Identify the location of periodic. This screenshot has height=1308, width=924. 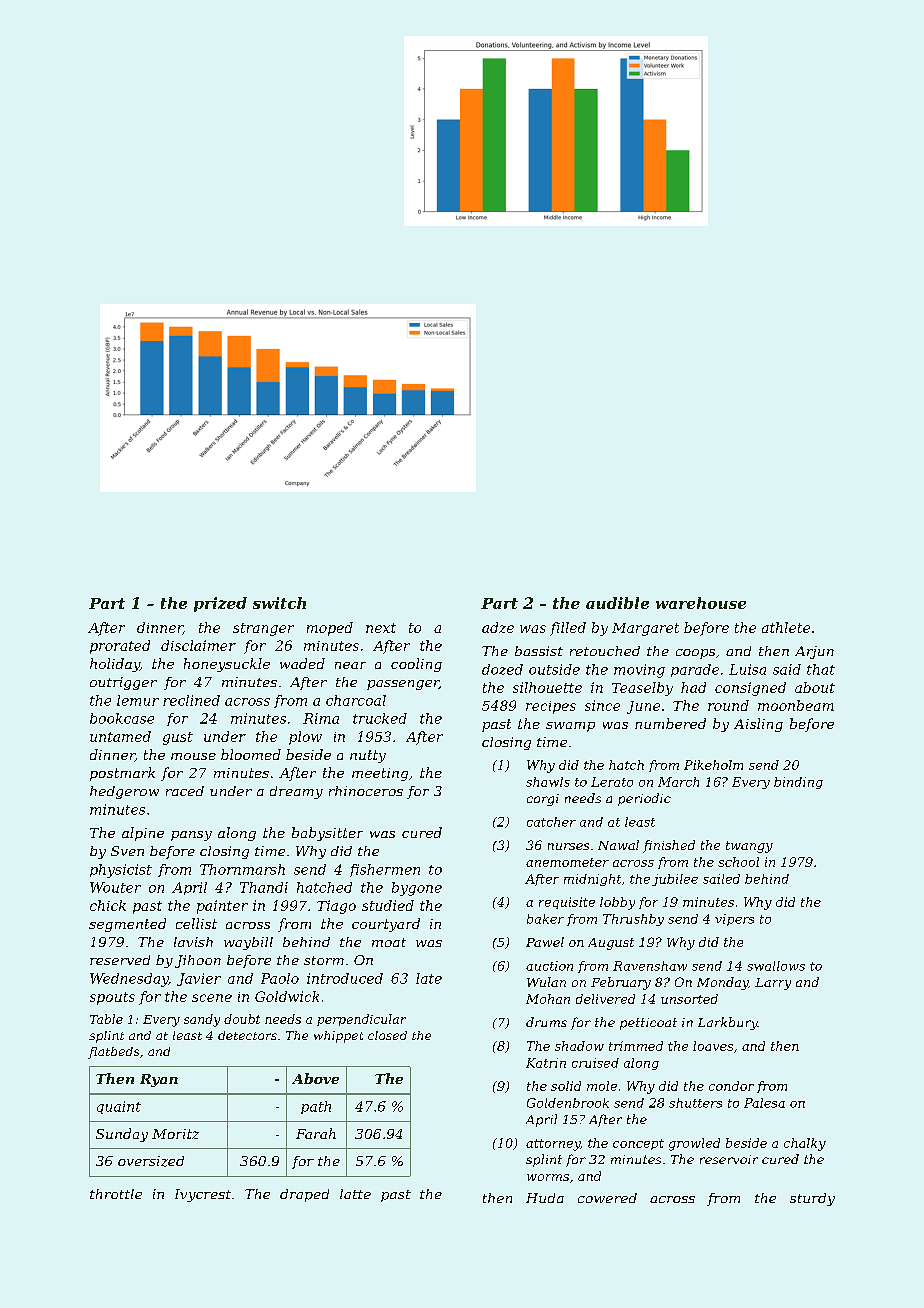
(644, 799).
